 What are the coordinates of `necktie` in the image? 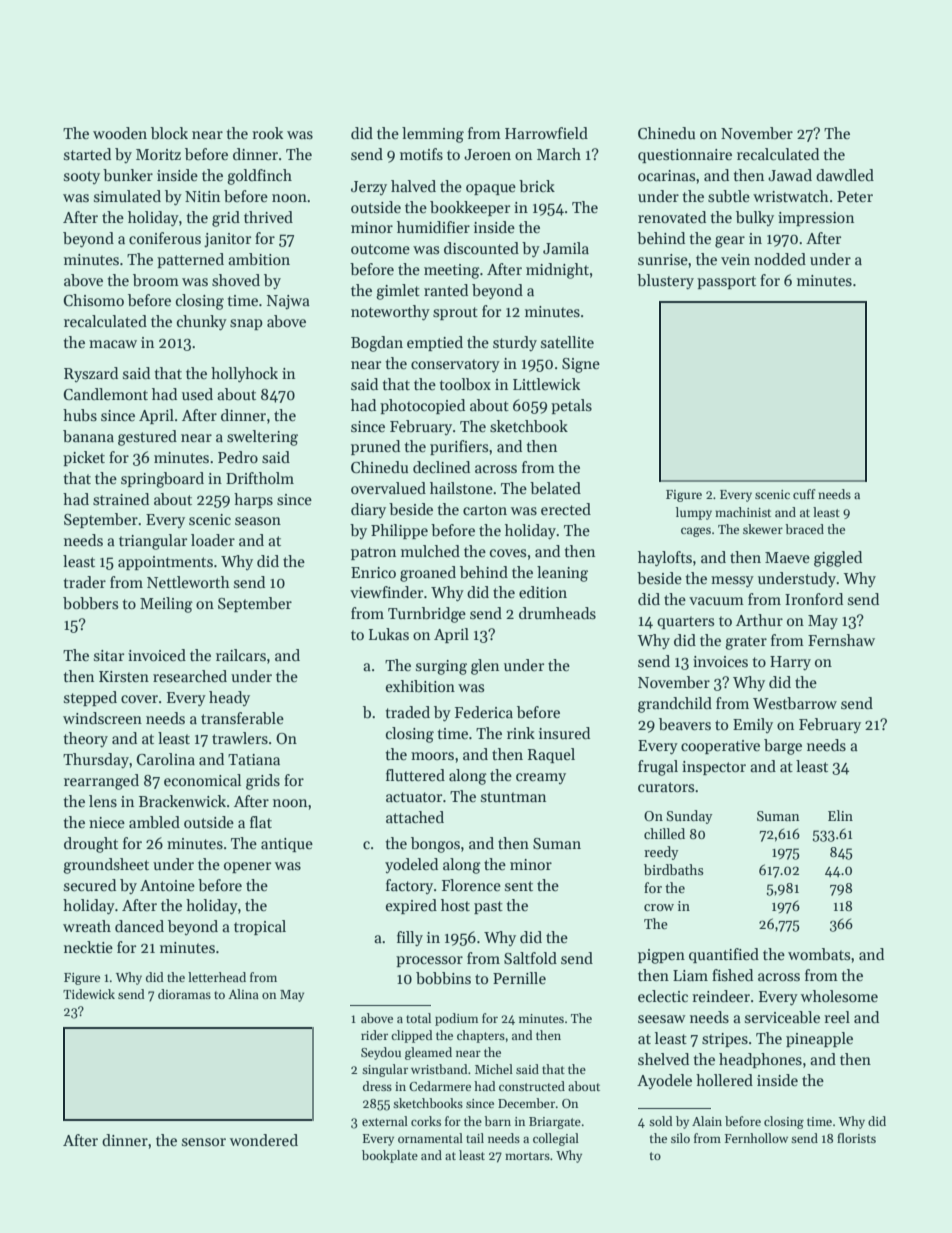 It's located at (88, 947).
